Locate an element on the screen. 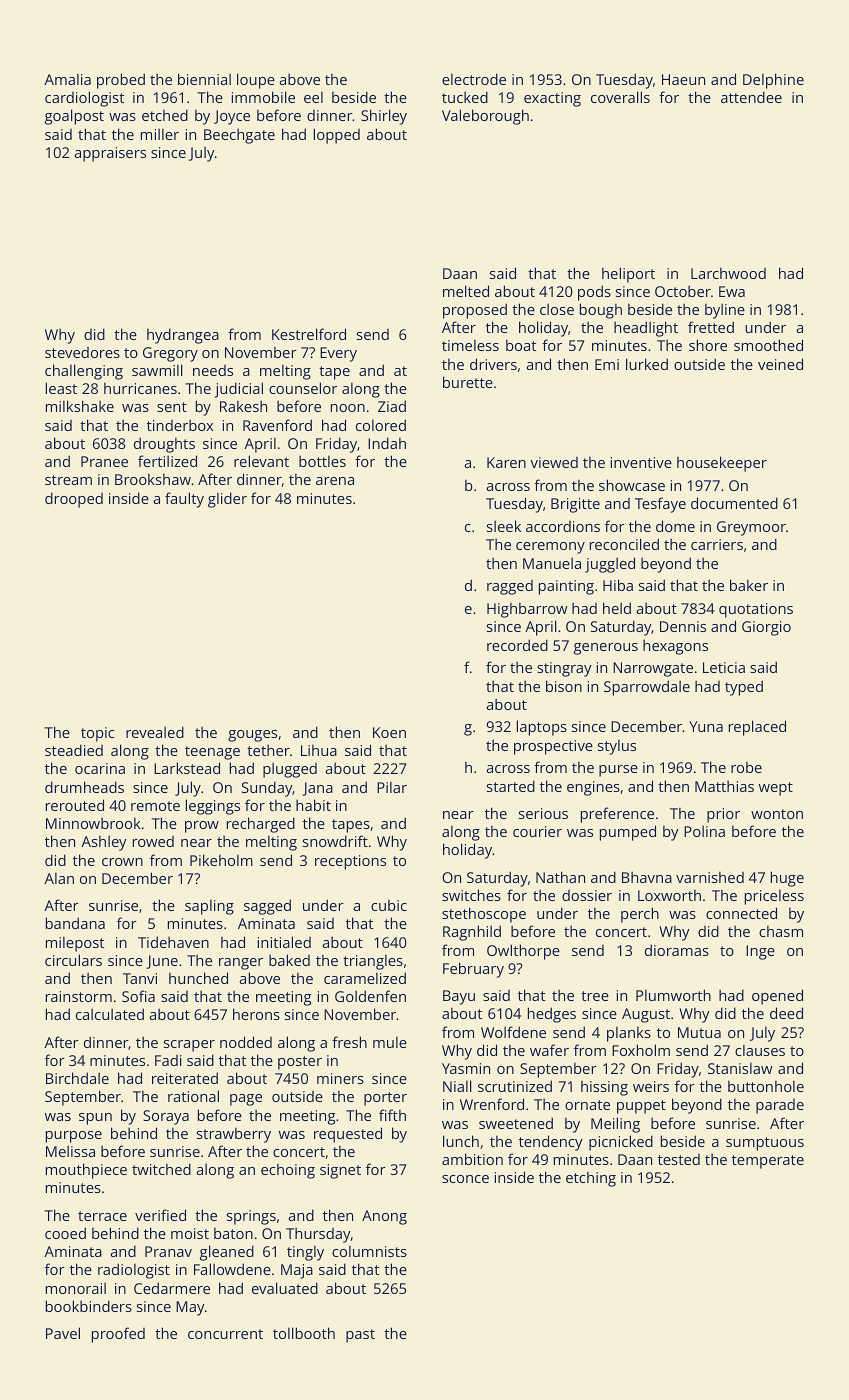 This screenshot has width=849, height=1400. byline is located at coordinates (725, 311).
